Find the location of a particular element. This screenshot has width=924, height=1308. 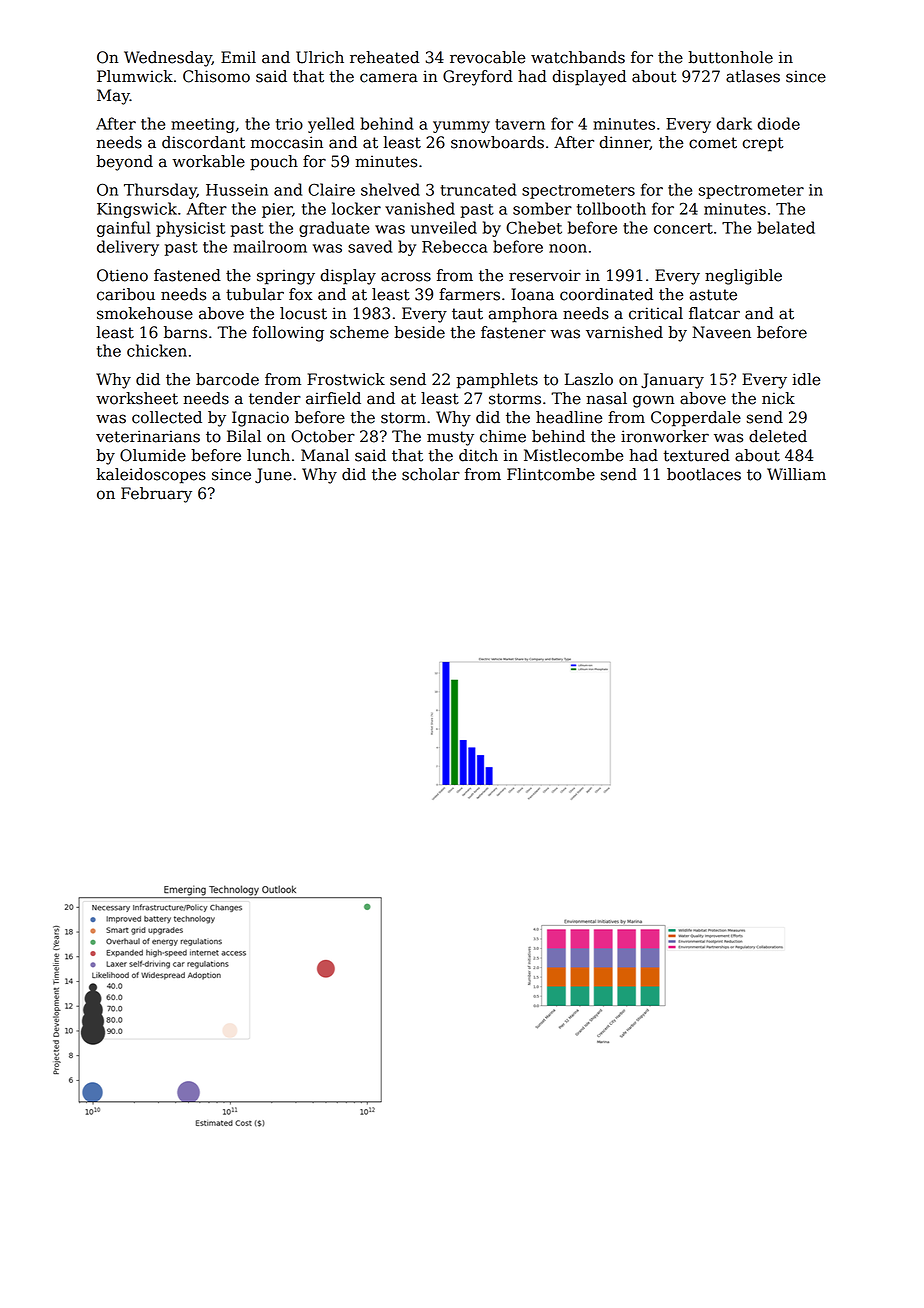

Greyford is located at coordinates (478, 78).
